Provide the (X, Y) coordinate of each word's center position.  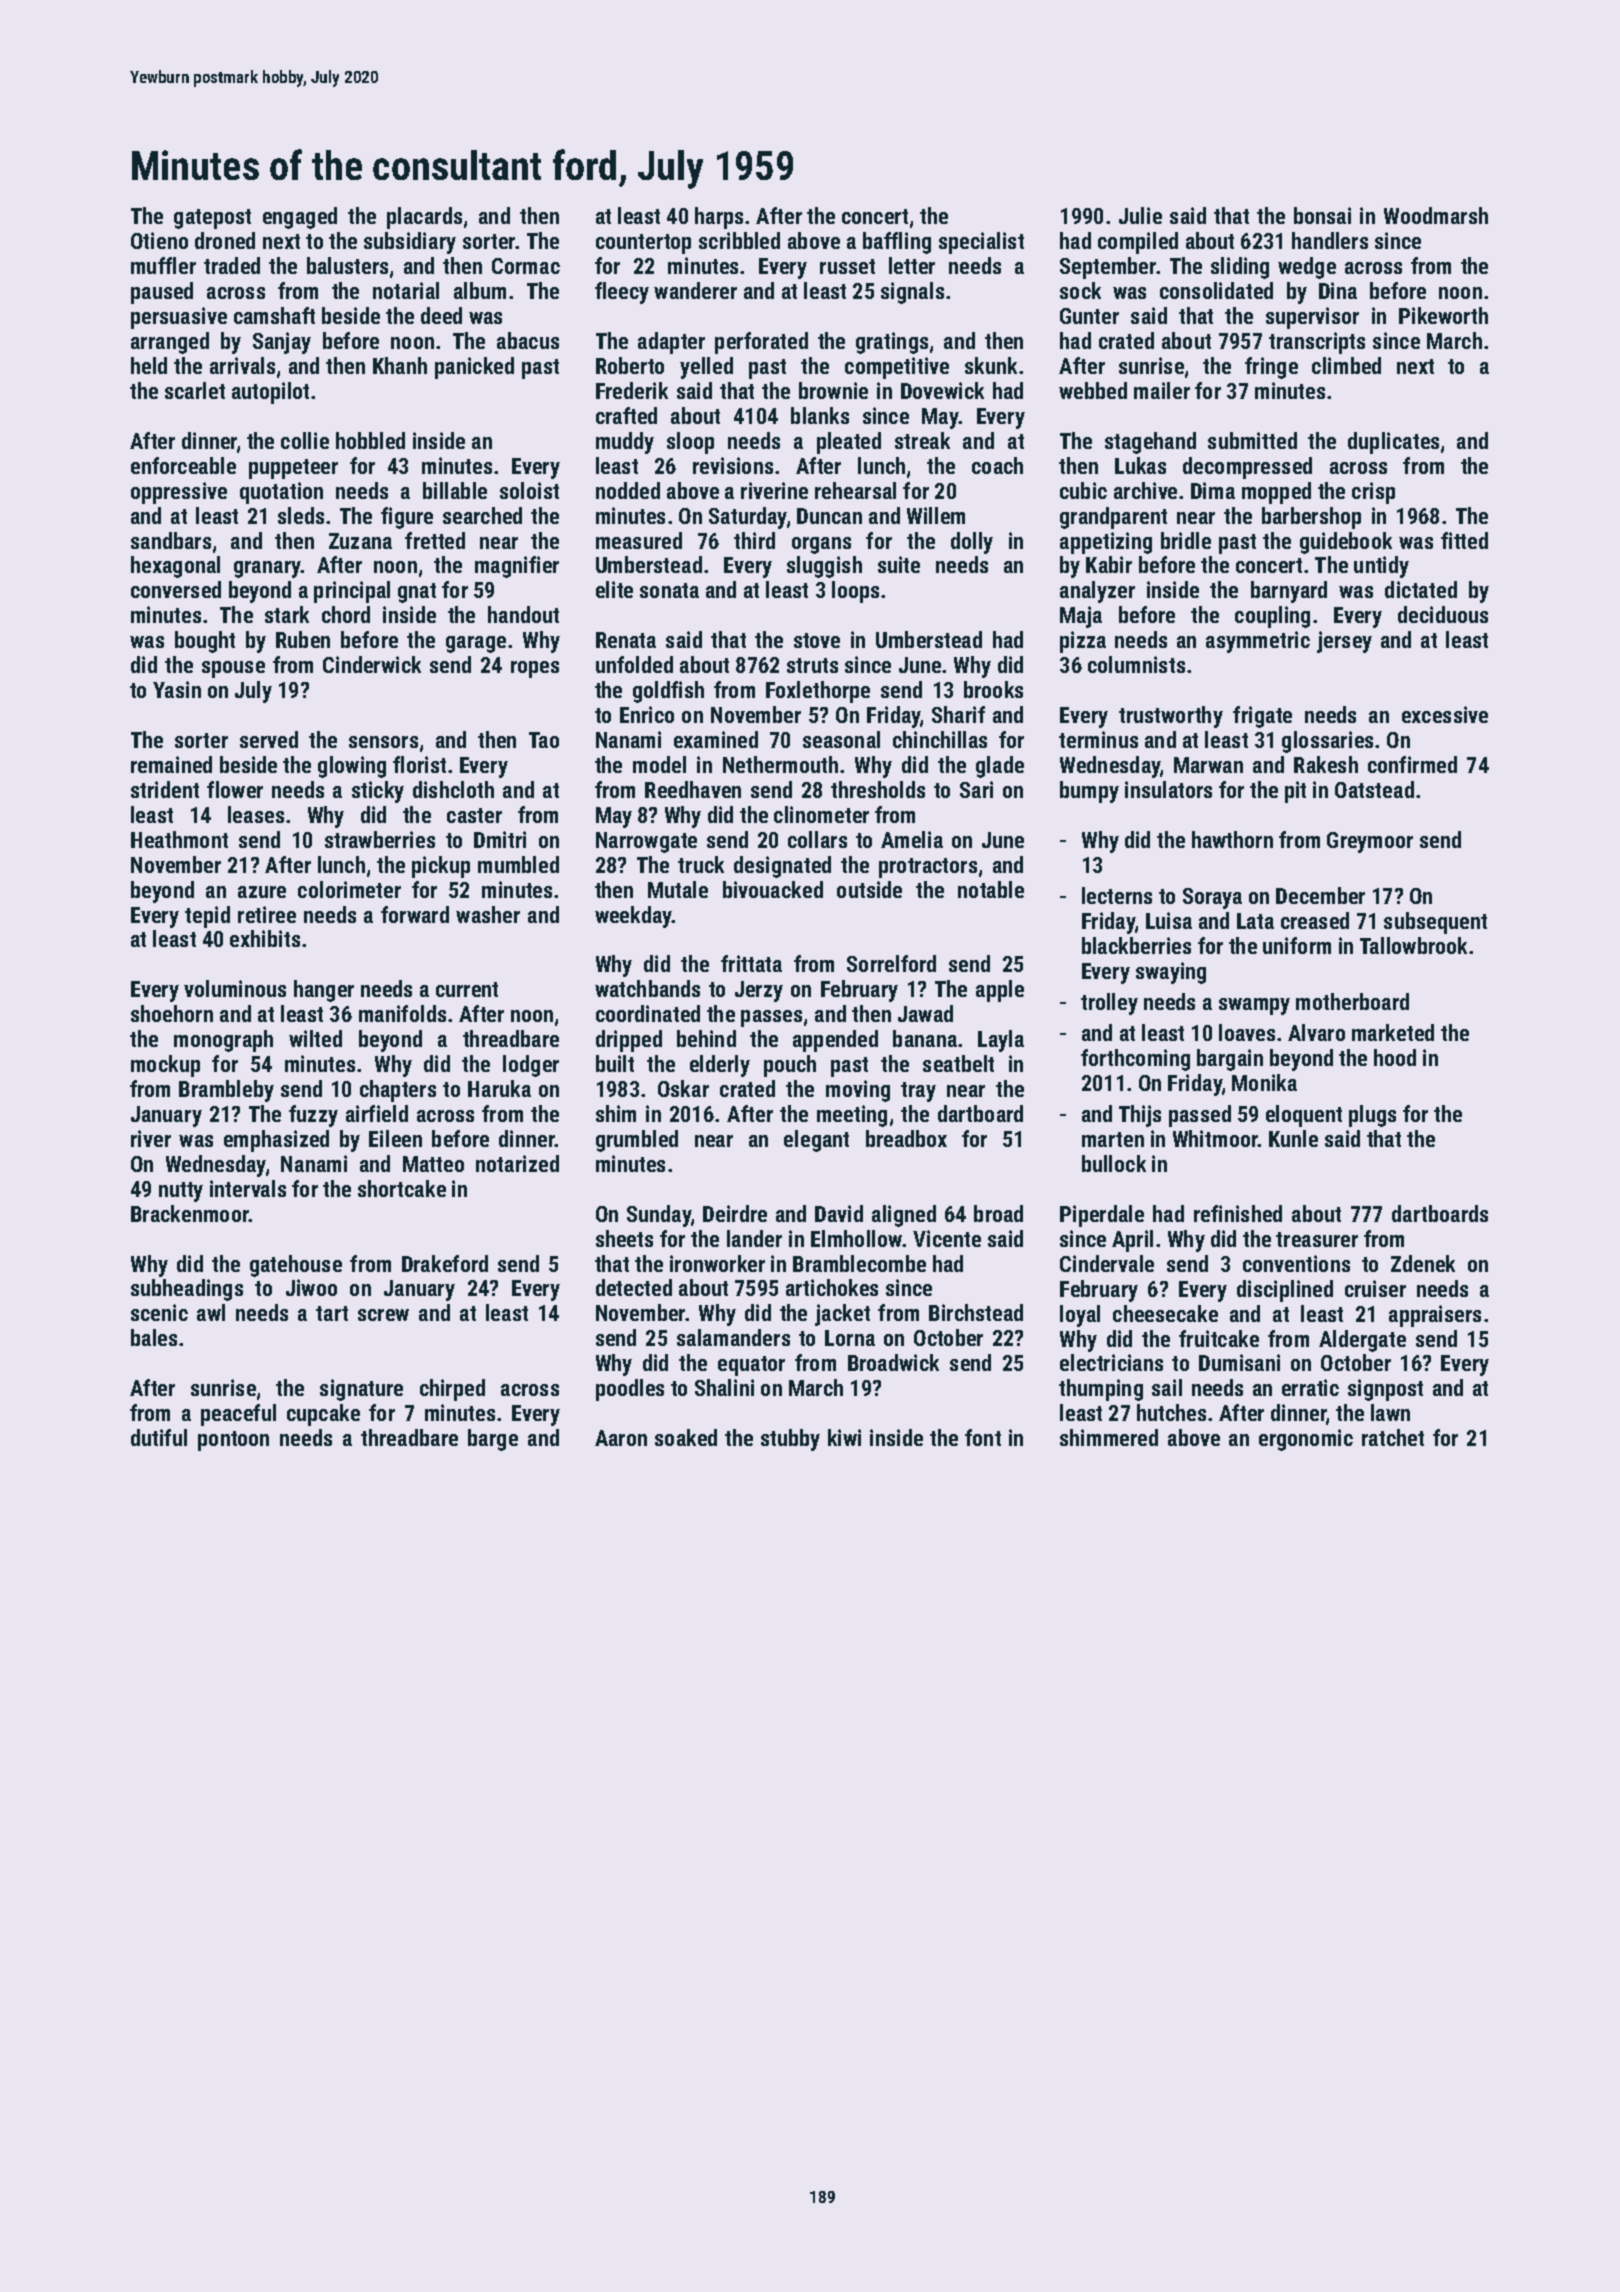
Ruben (303, 639)
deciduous (1443, 614)
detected (634, 1287)
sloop (690, 443)
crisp (1373, 493)
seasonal (841, 739)
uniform (1297, 945)
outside (869, 889)
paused (162, 293)
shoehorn (172, 1013)
